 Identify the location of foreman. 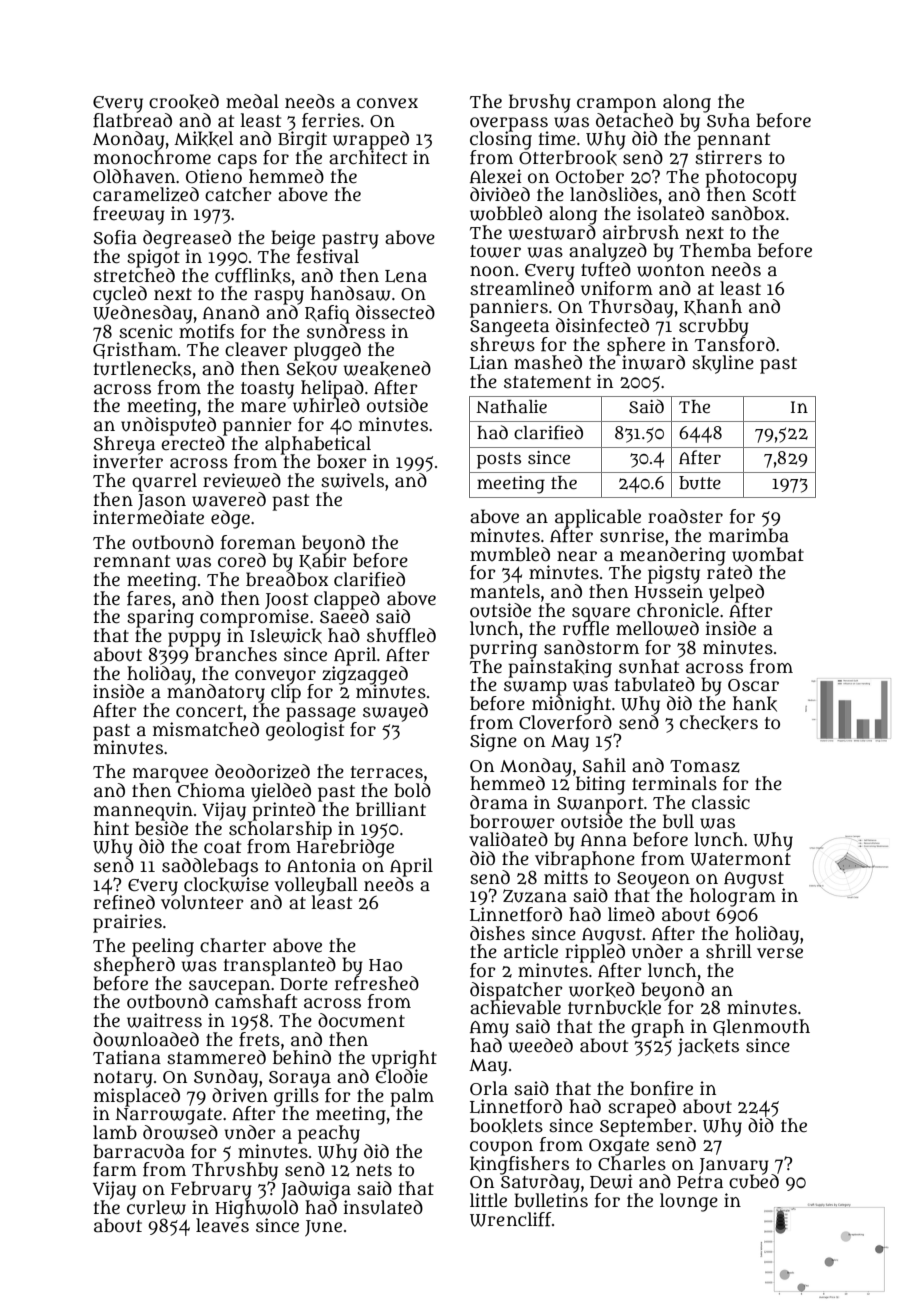
(258, 542).
